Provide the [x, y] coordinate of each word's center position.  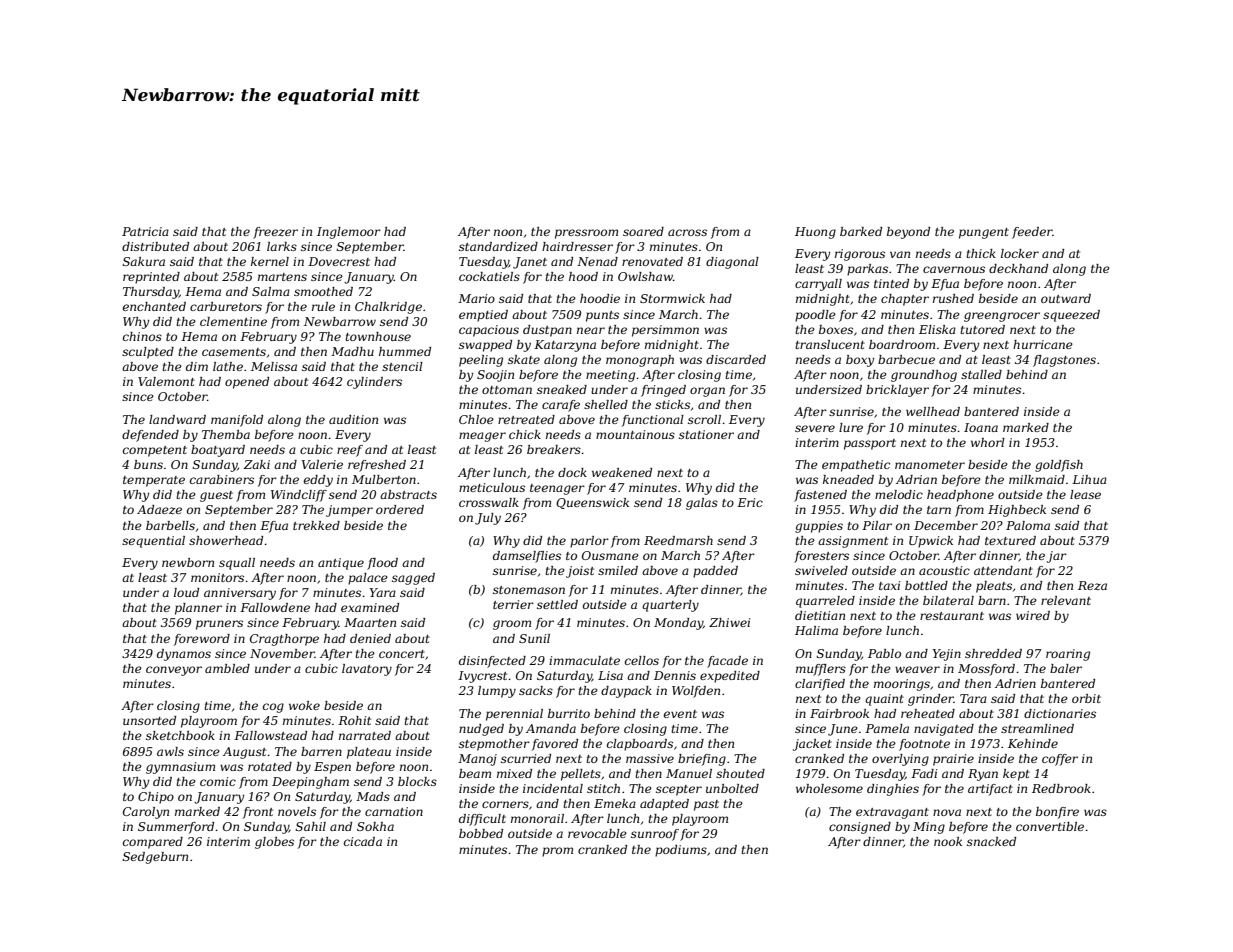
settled [557, 604]
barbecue [906, 359]
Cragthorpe [284, 640]
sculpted [148, 353]
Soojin [495, 376]
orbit [1086, 698]
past [706, 805]
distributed [155, 246]
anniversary [240, 594]
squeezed [1071, 316]
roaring [1068, 655]
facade [727, 662]
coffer [1060, 760]
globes [274, 843]
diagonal [732, 263]
